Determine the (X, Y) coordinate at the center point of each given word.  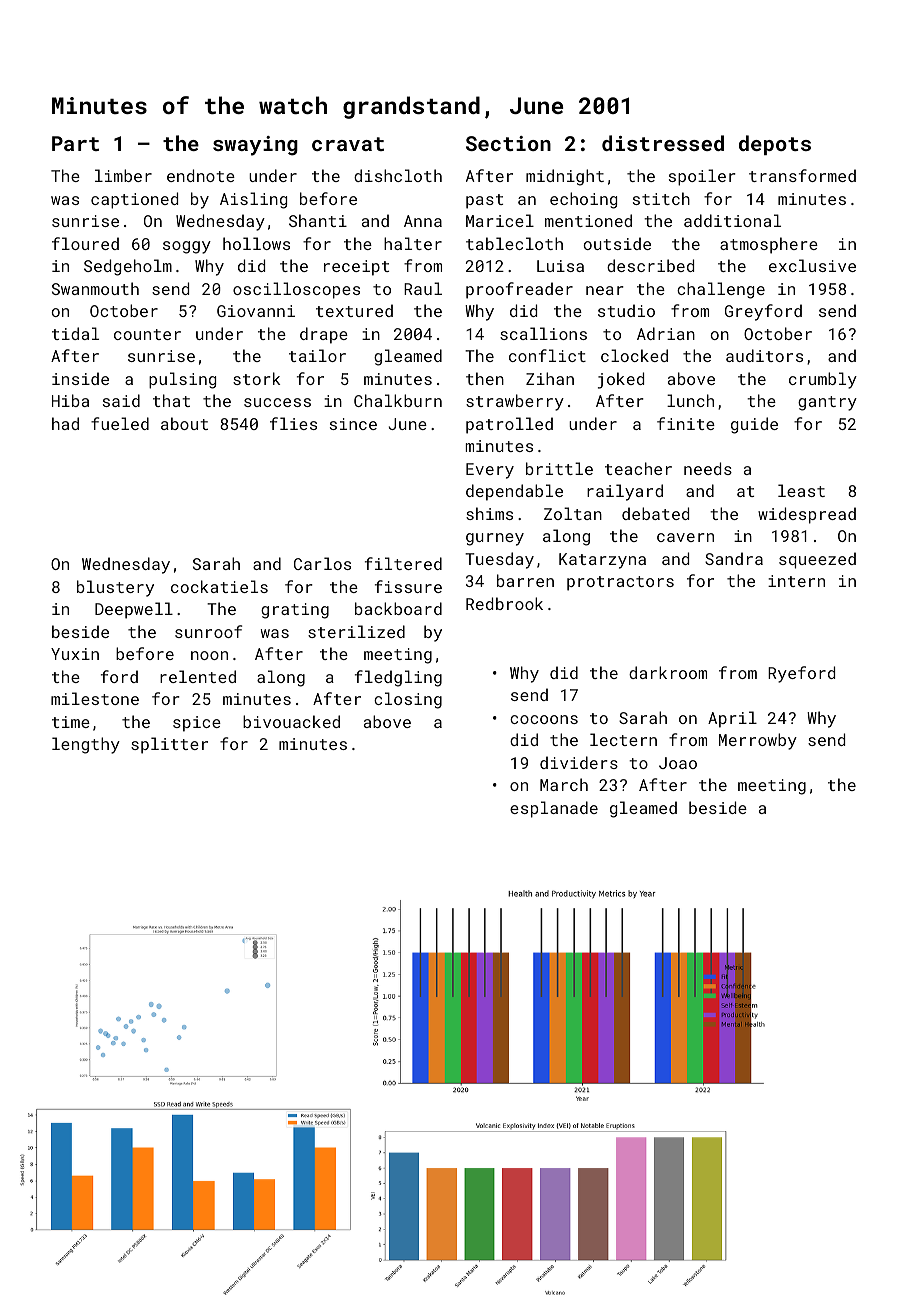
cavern (685, 537)
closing (408, 700)
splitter (169, 745)
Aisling (253, 200)
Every (490, 471)
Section (508, 143)
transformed (802, 175)
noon (209, 655)
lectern (623, 739)
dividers (579, 762)
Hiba (70, 400)
